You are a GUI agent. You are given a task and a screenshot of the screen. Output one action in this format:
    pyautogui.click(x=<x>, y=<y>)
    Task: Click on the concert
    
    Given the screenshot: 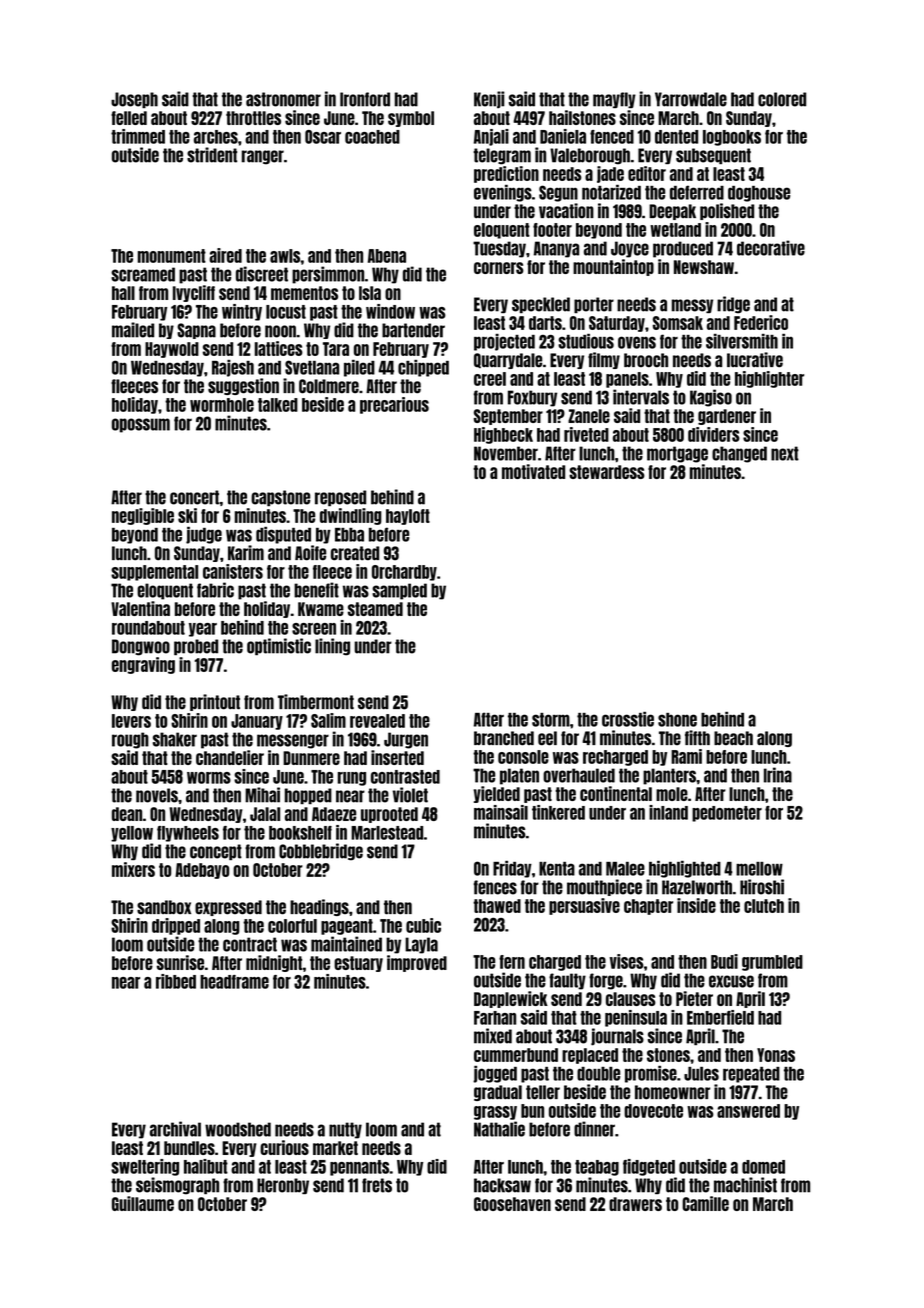 What is the action you would take?
    pyautogui.click(x=194, y=497)
